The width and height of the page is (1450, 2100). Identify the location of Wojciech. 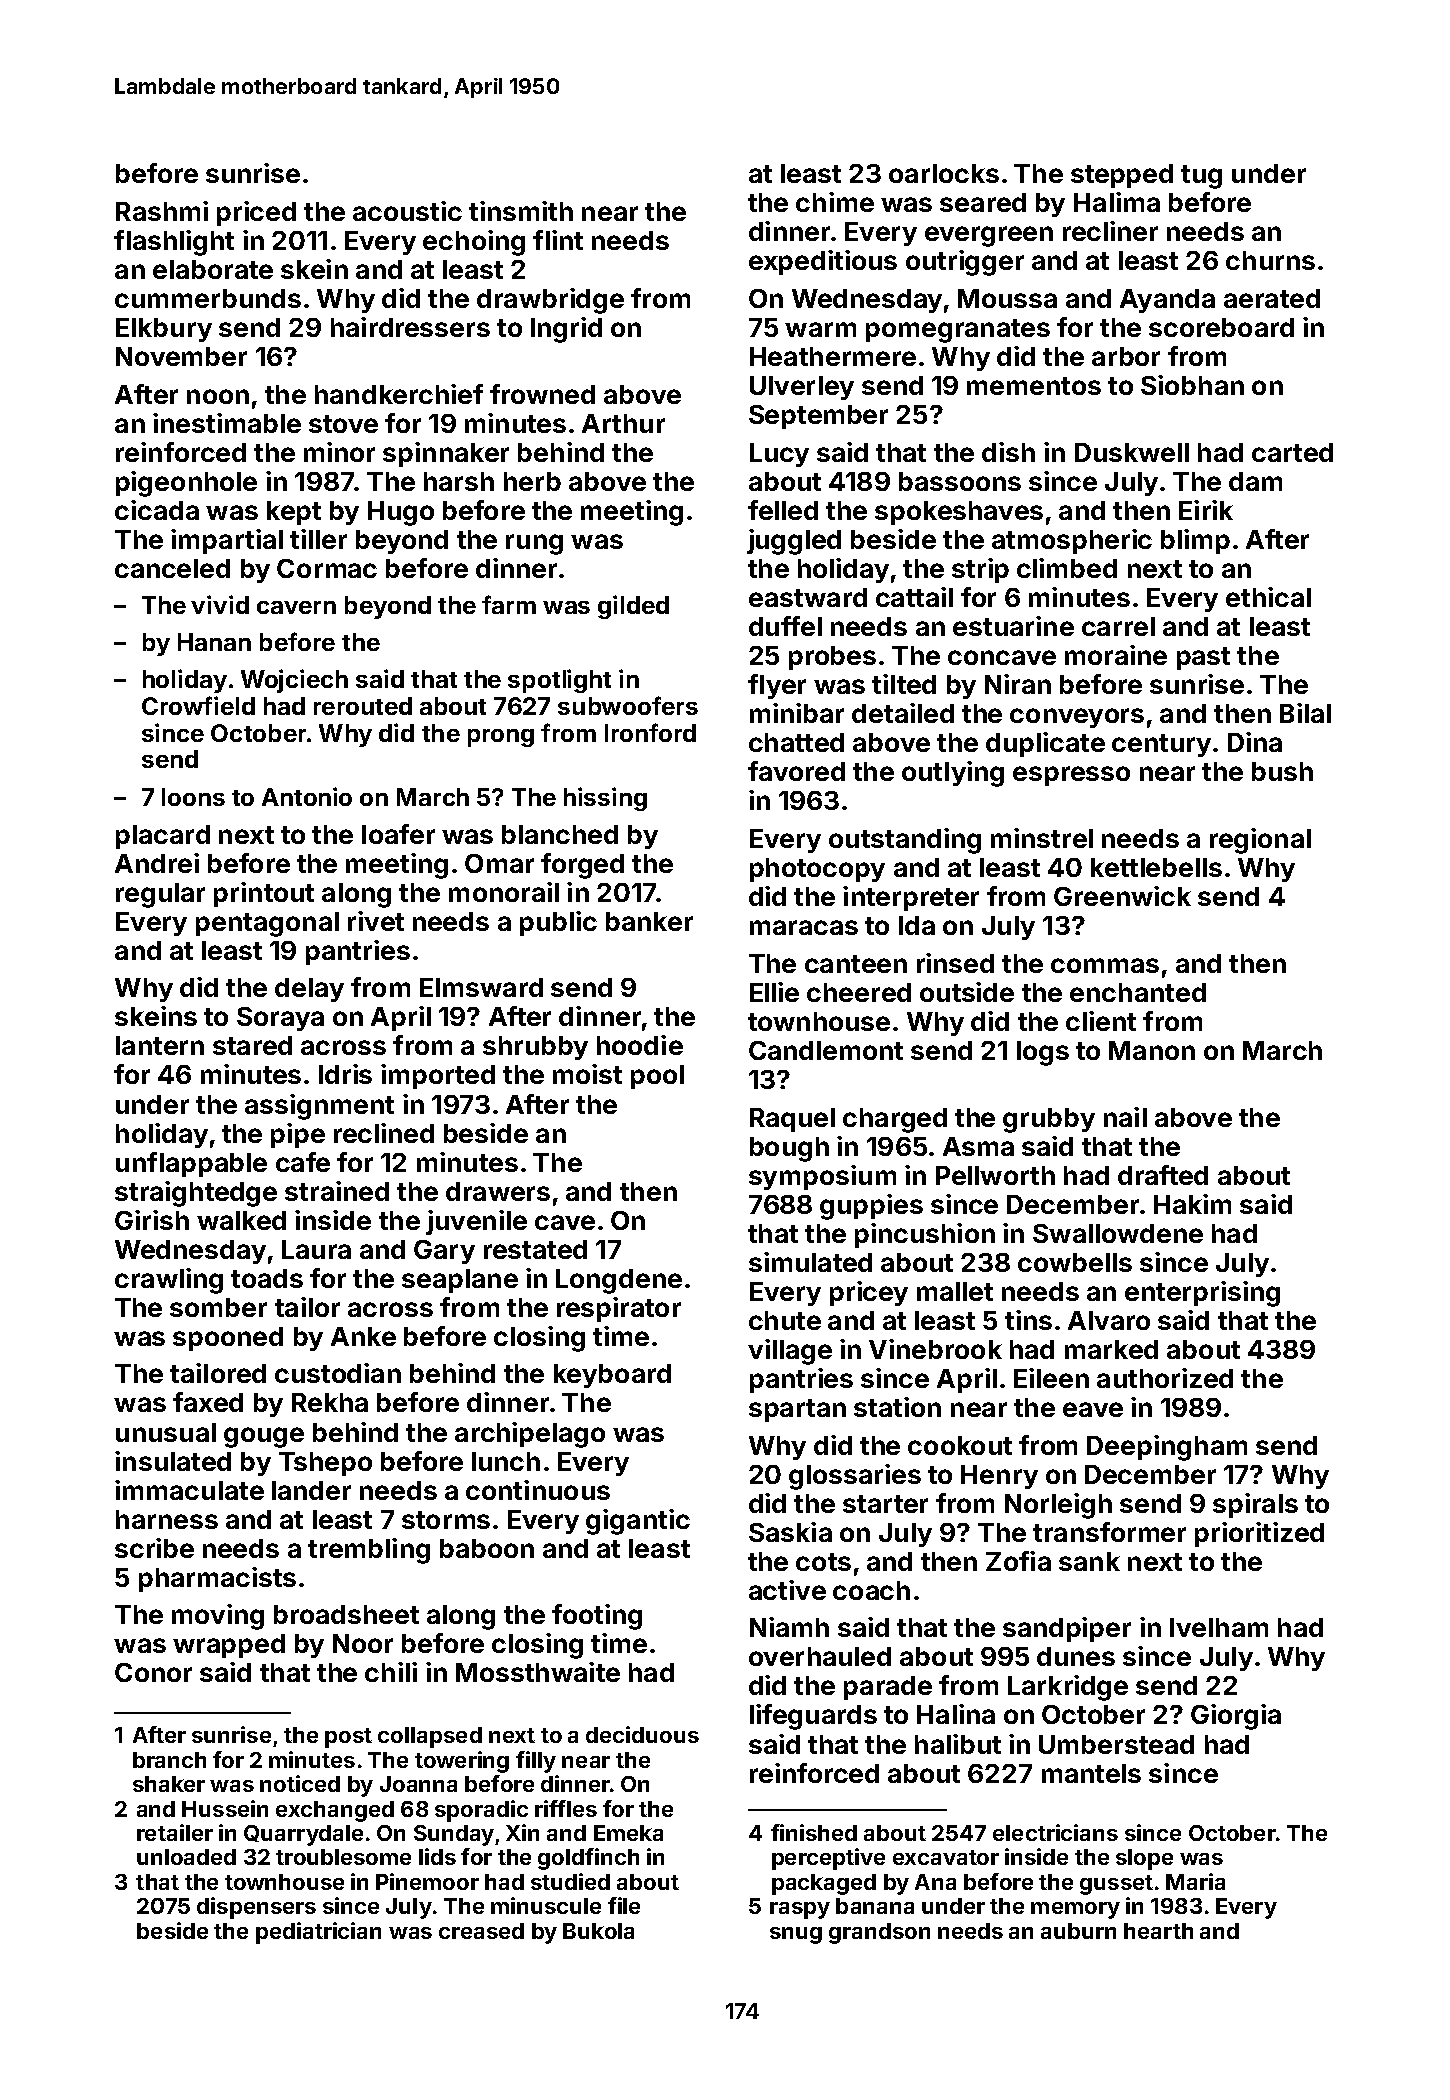
(294, 681).
